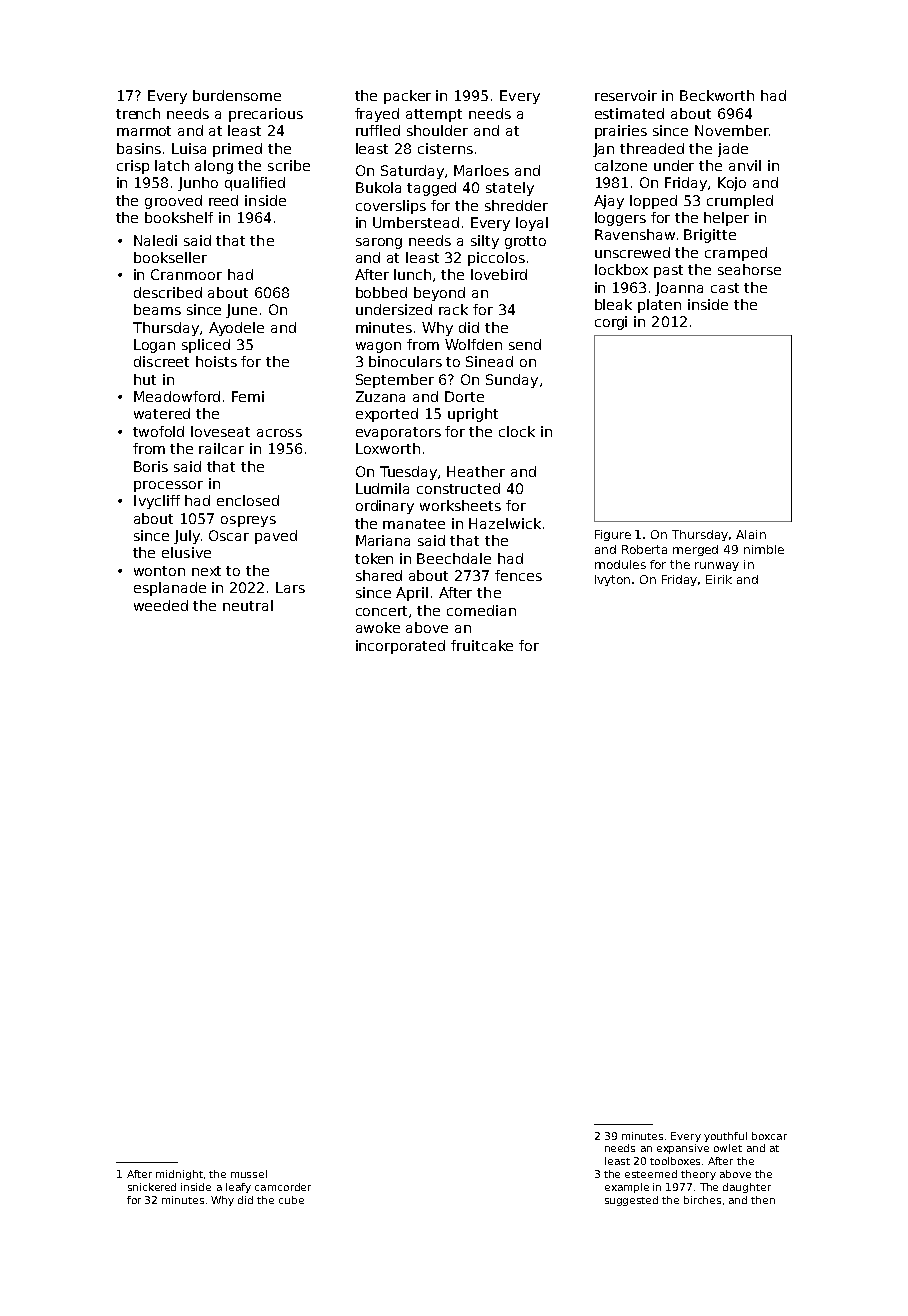 The height and width of the screenshot is (1316, 908). Describe the element at coordinates (144, 131) in the screenshot. I see `marmot` at that location.
